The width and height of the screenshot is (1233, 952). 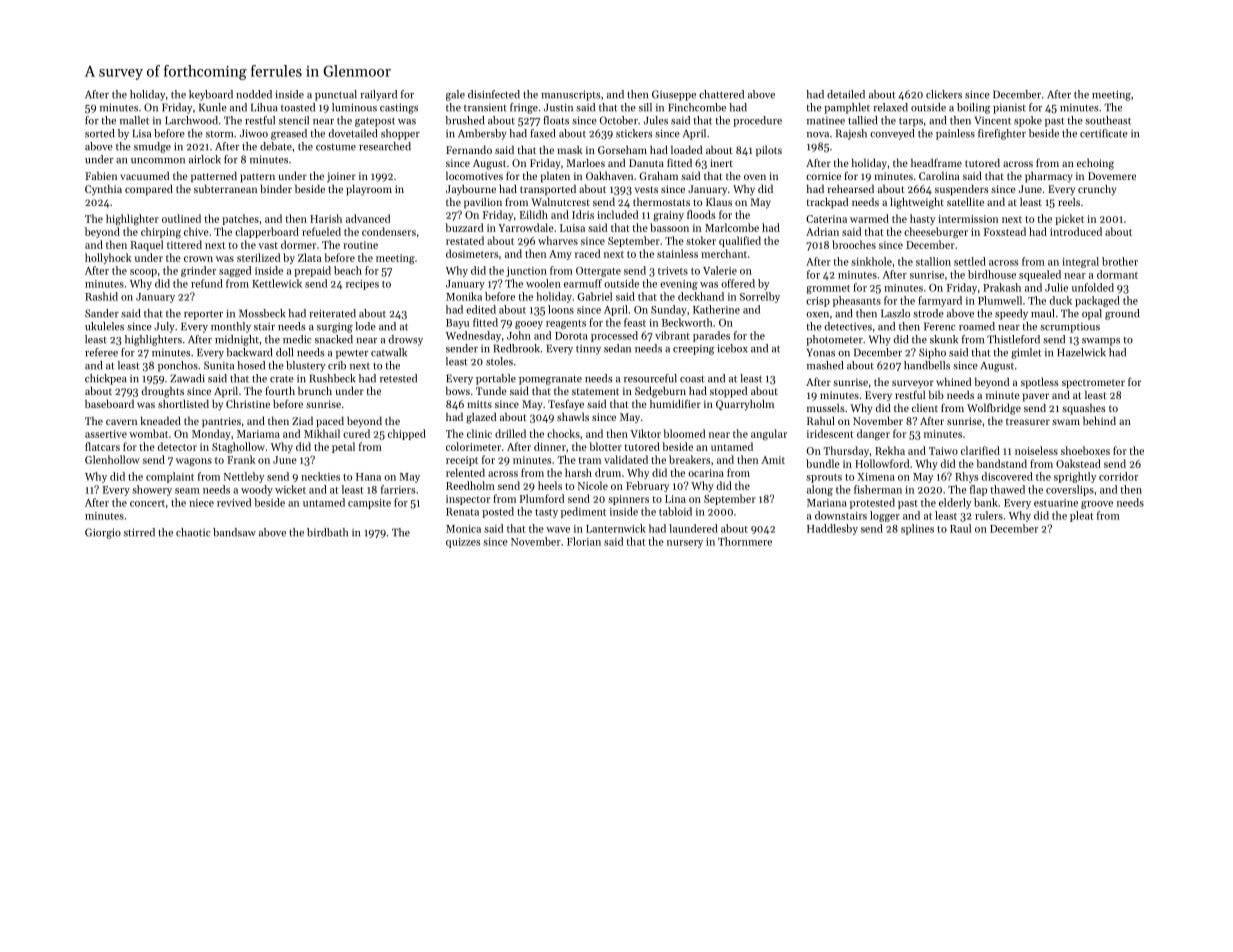 I want to click on procedure, so click(x=757, y=121).
